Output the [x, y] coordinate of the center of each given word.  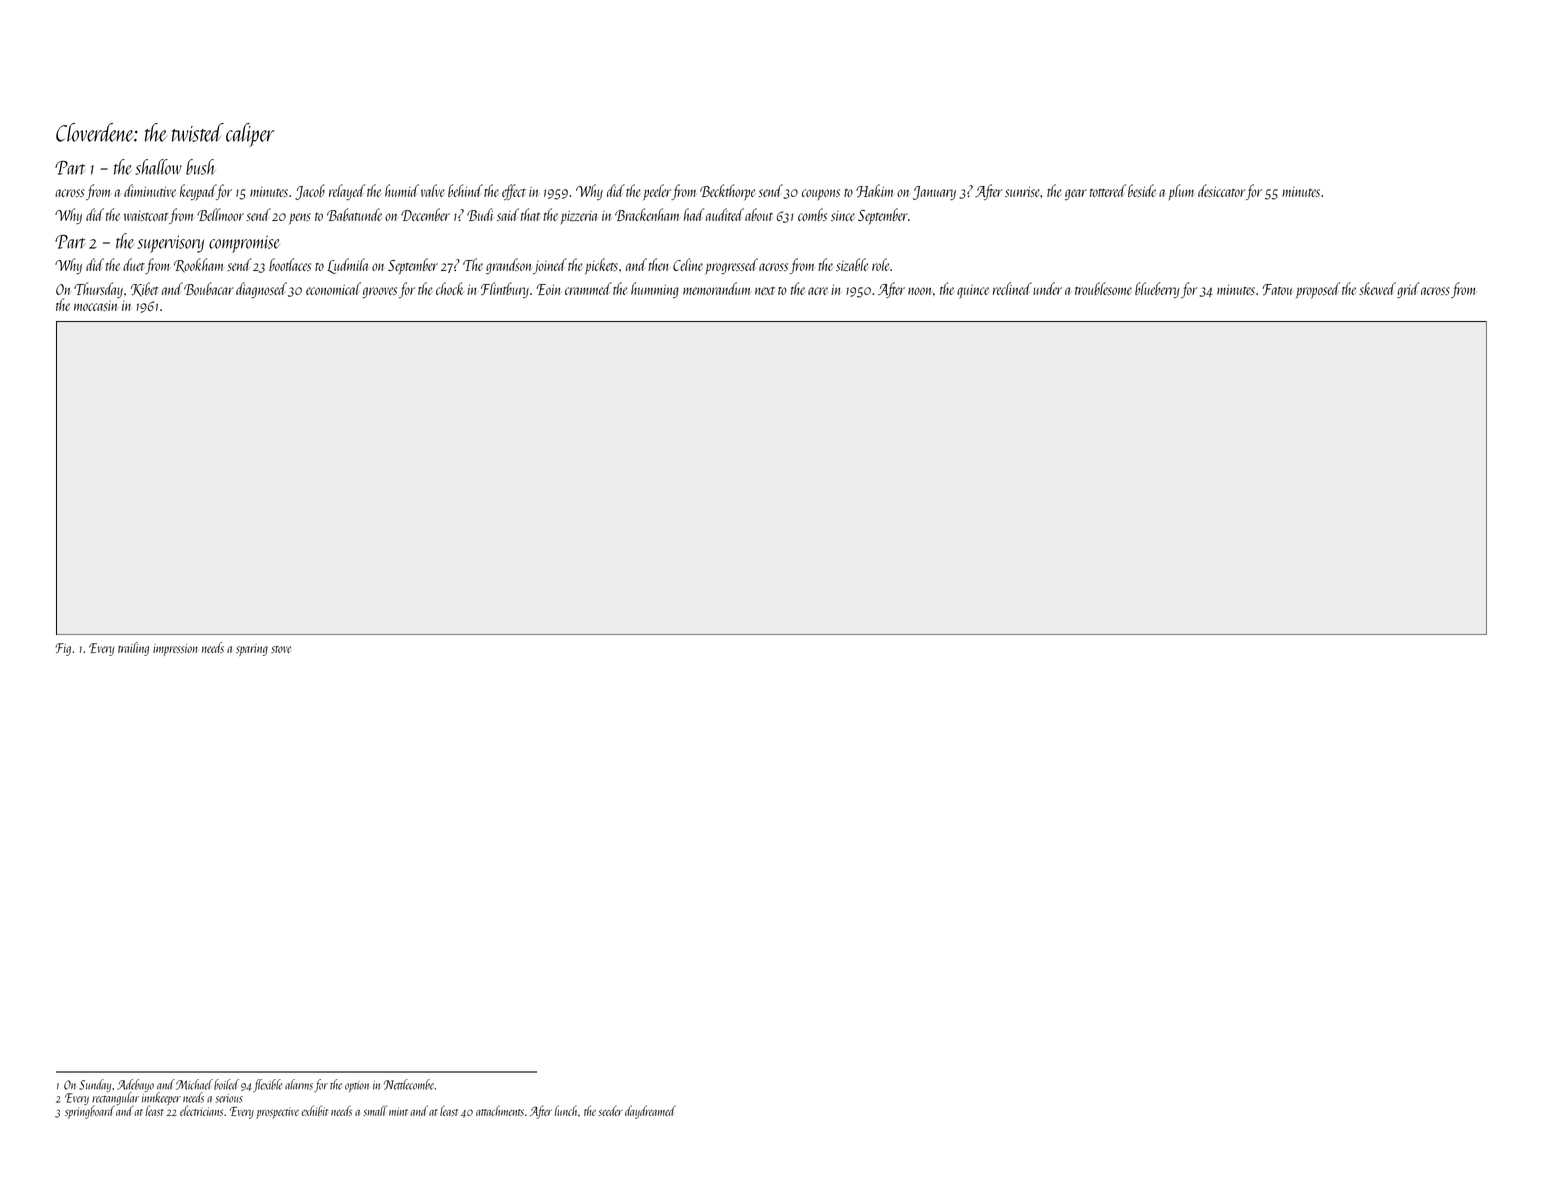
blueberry [1157, 290]
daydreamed [650, 1112]
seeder [610, 1111]
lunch [566, 1110]
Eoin [548, 289]
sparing [252, 650]
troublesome [1103, 288]
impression [175, 650]
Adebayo [135, 1085]
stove [281, 649]
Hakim [874, 190]
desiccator [1221, 190]
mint [398, 1111]
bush [201, 167]
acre [818, 291]
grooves [379, 292]
